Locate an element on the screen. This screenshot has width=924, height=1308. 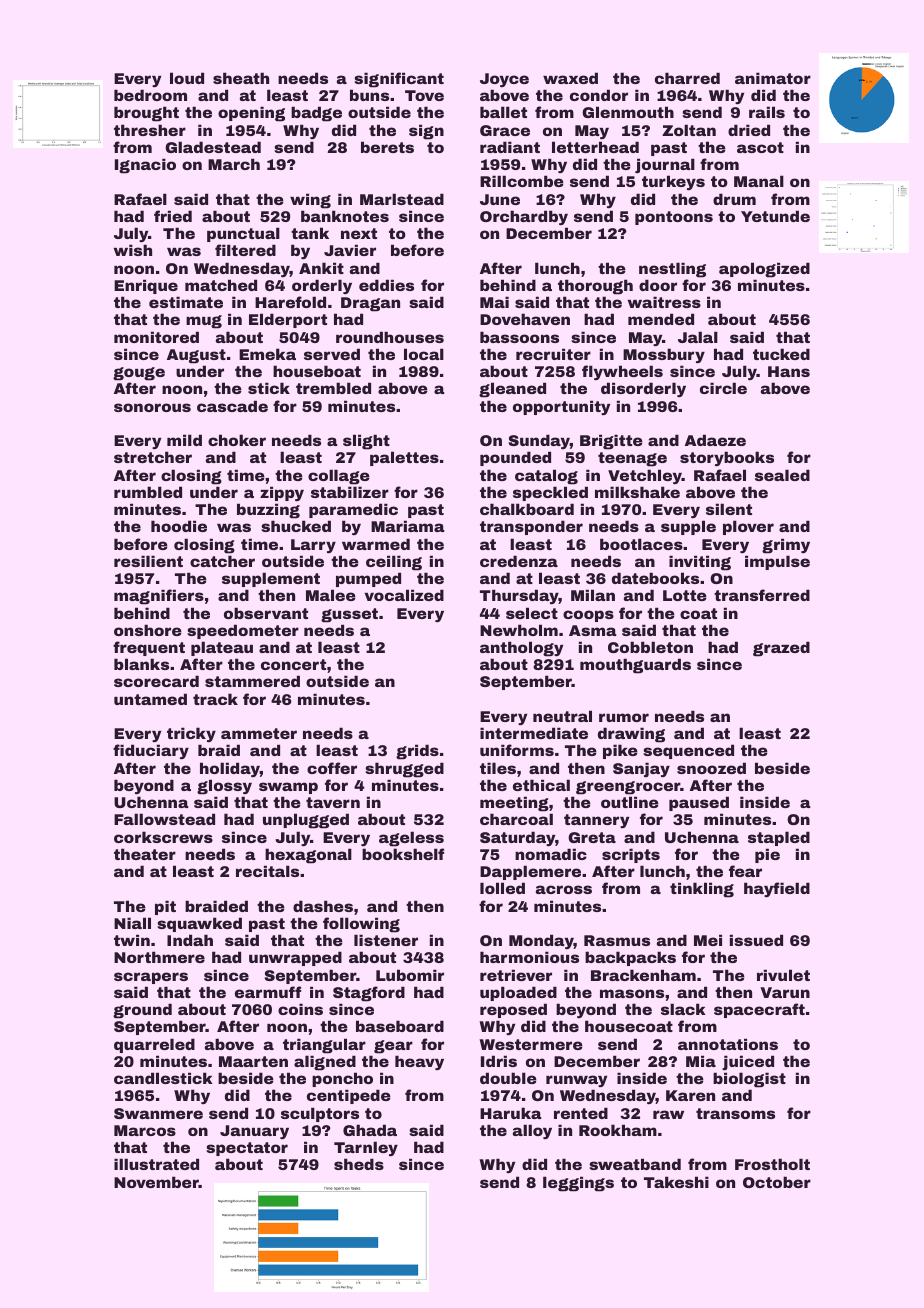
sheath is located at coordinates (241, 78).
